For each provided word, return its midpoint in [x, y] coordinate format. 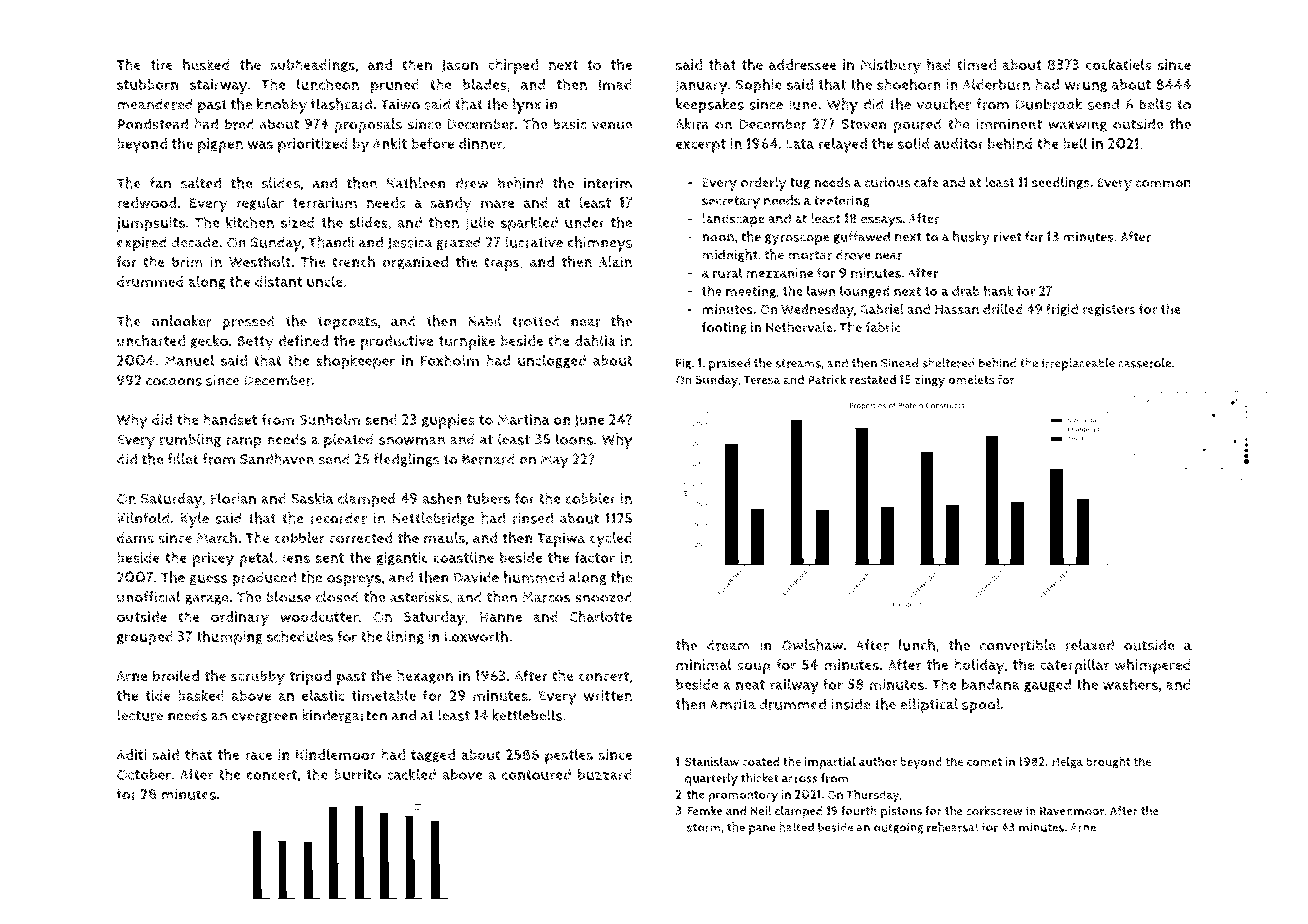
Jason [460, 66]
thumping [229, 638]
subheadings [313, 65]
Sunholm [330, 419]
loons [574, 439]
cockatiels [1119, 64]
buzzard [605, 775]
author [878, 761]
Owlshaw [812, 645]
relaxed [1089, 645]
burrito [357, 775]
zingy [929, 381]
